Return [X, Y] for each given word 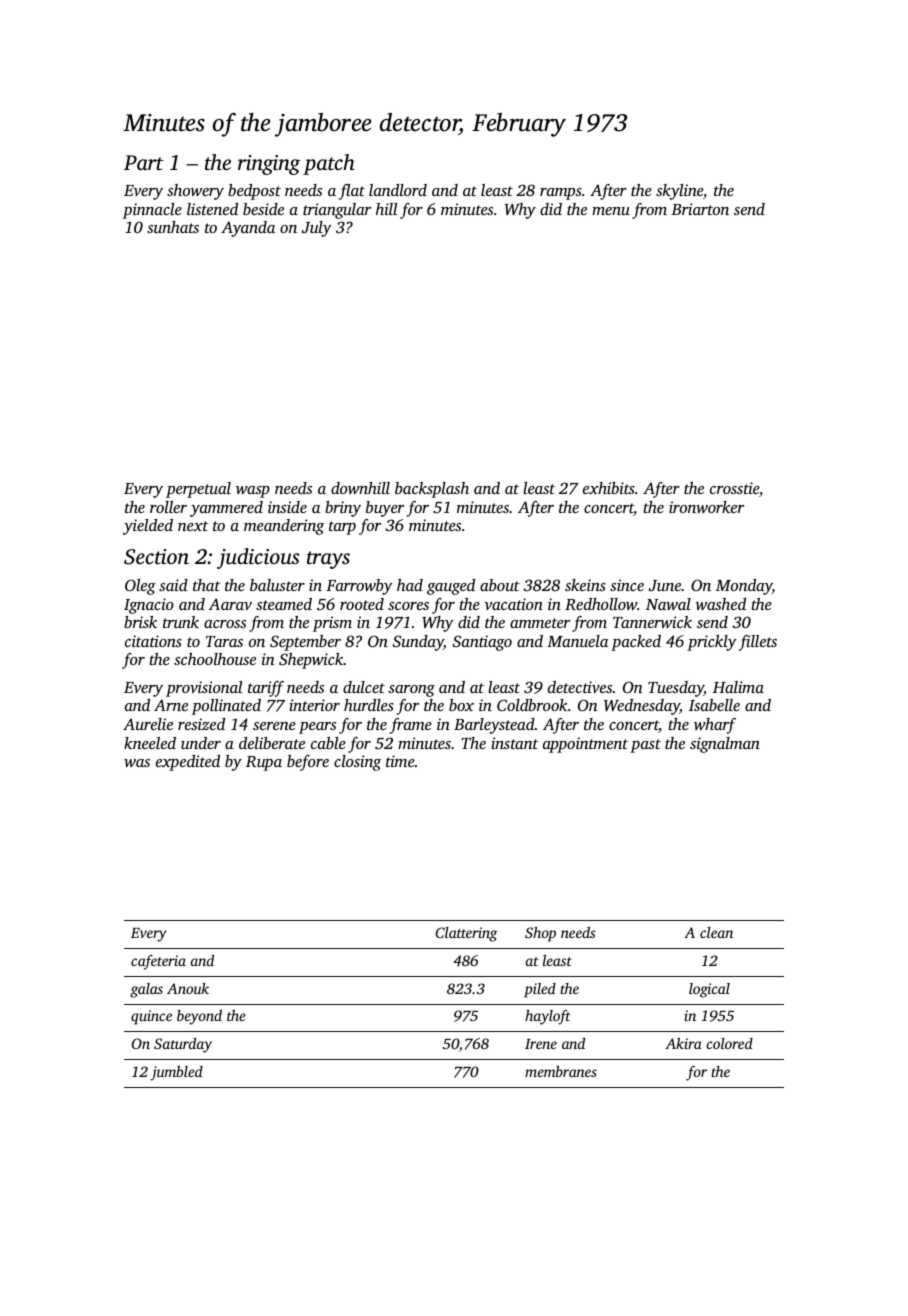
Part [144, 162]
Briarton [700, 209]
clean [716, 932]
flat [352, 192]
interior [314, 705]
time [400, 761]
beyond [199, 1017]
